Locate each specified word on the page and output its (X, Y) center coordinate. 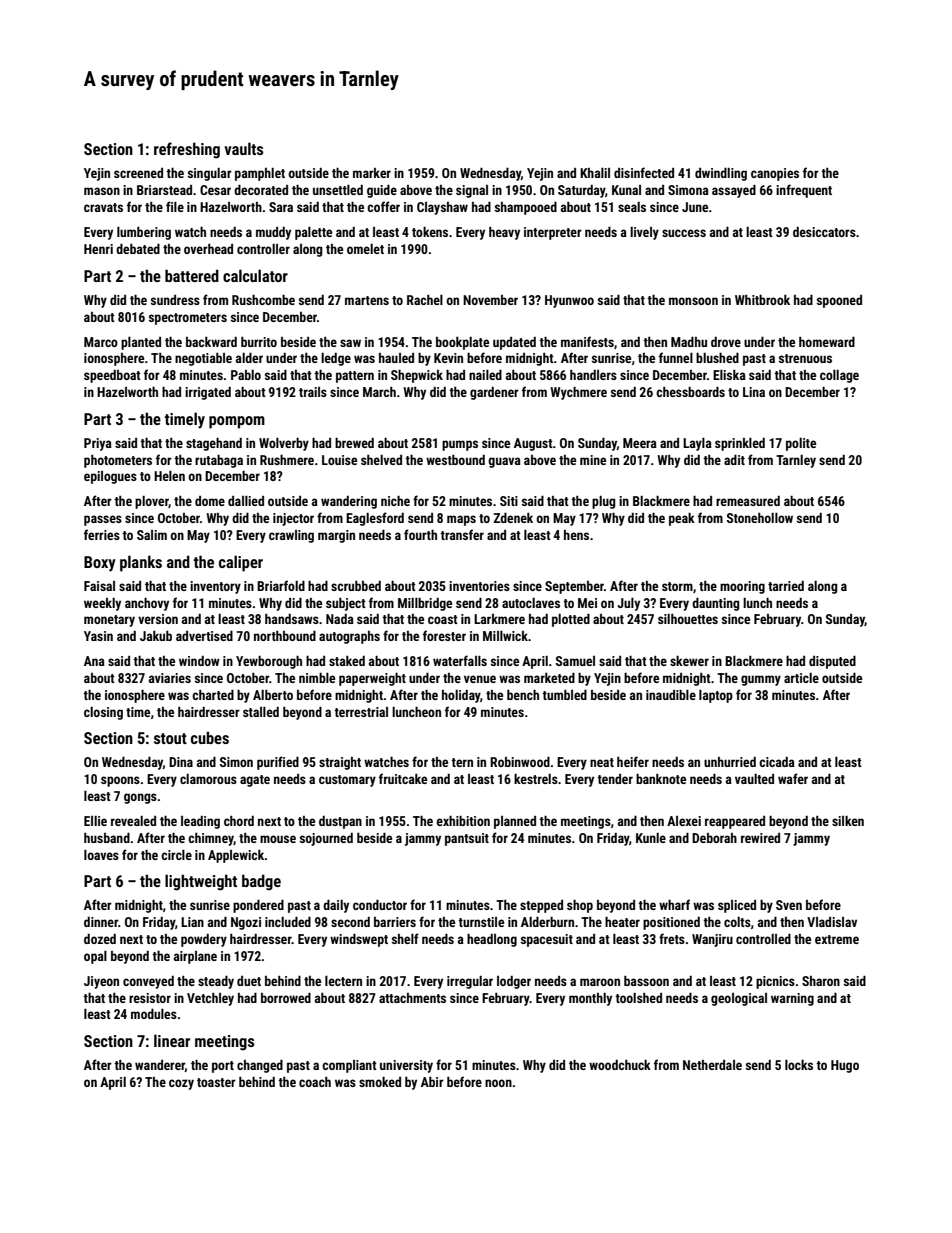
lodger (514, 982)
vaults (243, 148)
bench (523, 695)
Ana (94, 661)
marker (372, 173)
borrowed (286, 998)
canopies (775, 174)
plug (604, 502)
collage (839, 376)
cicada (777, 762)
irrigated (208, 393)
